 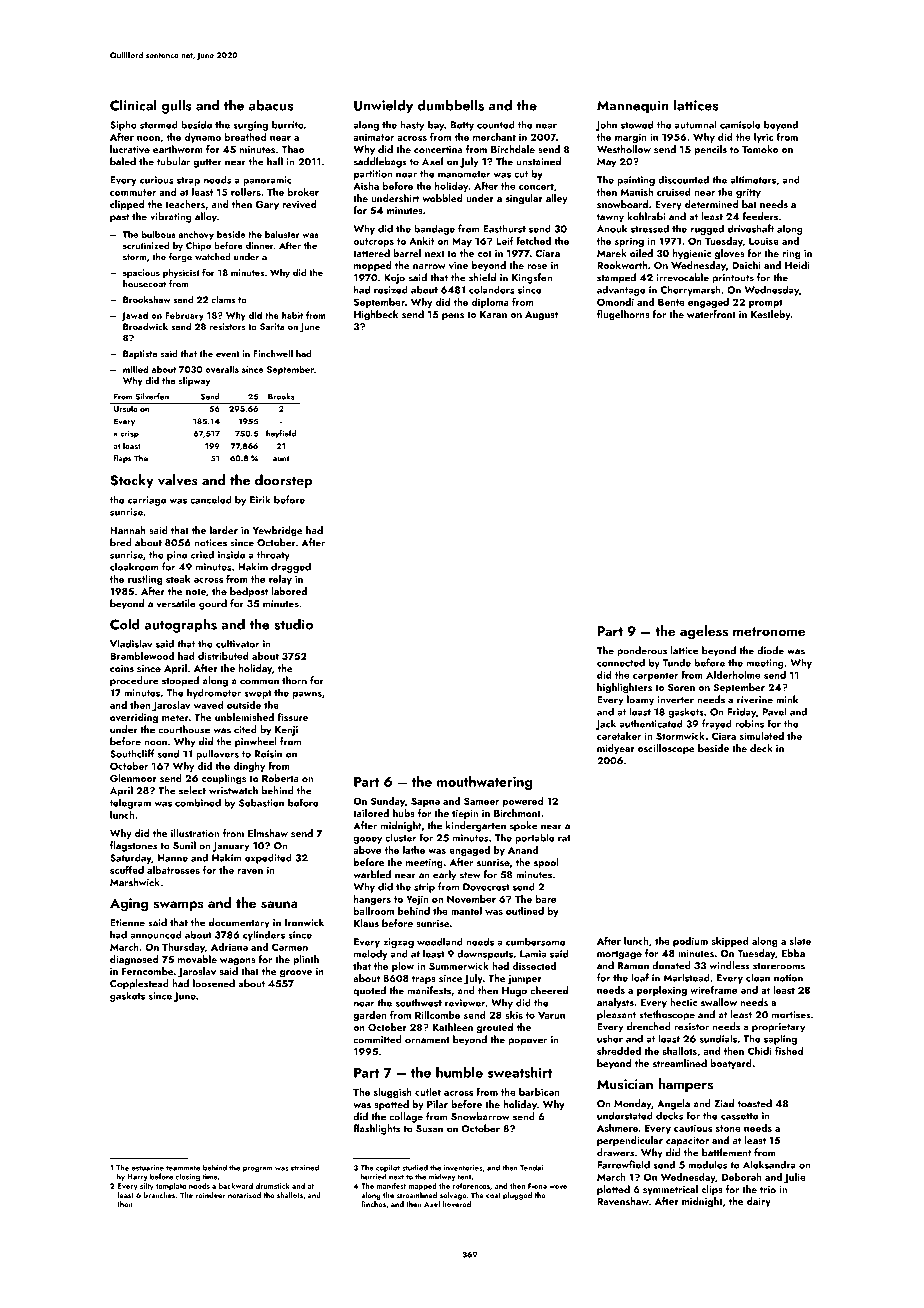 I want to click on Aisha, so click(x=366, y=186).
